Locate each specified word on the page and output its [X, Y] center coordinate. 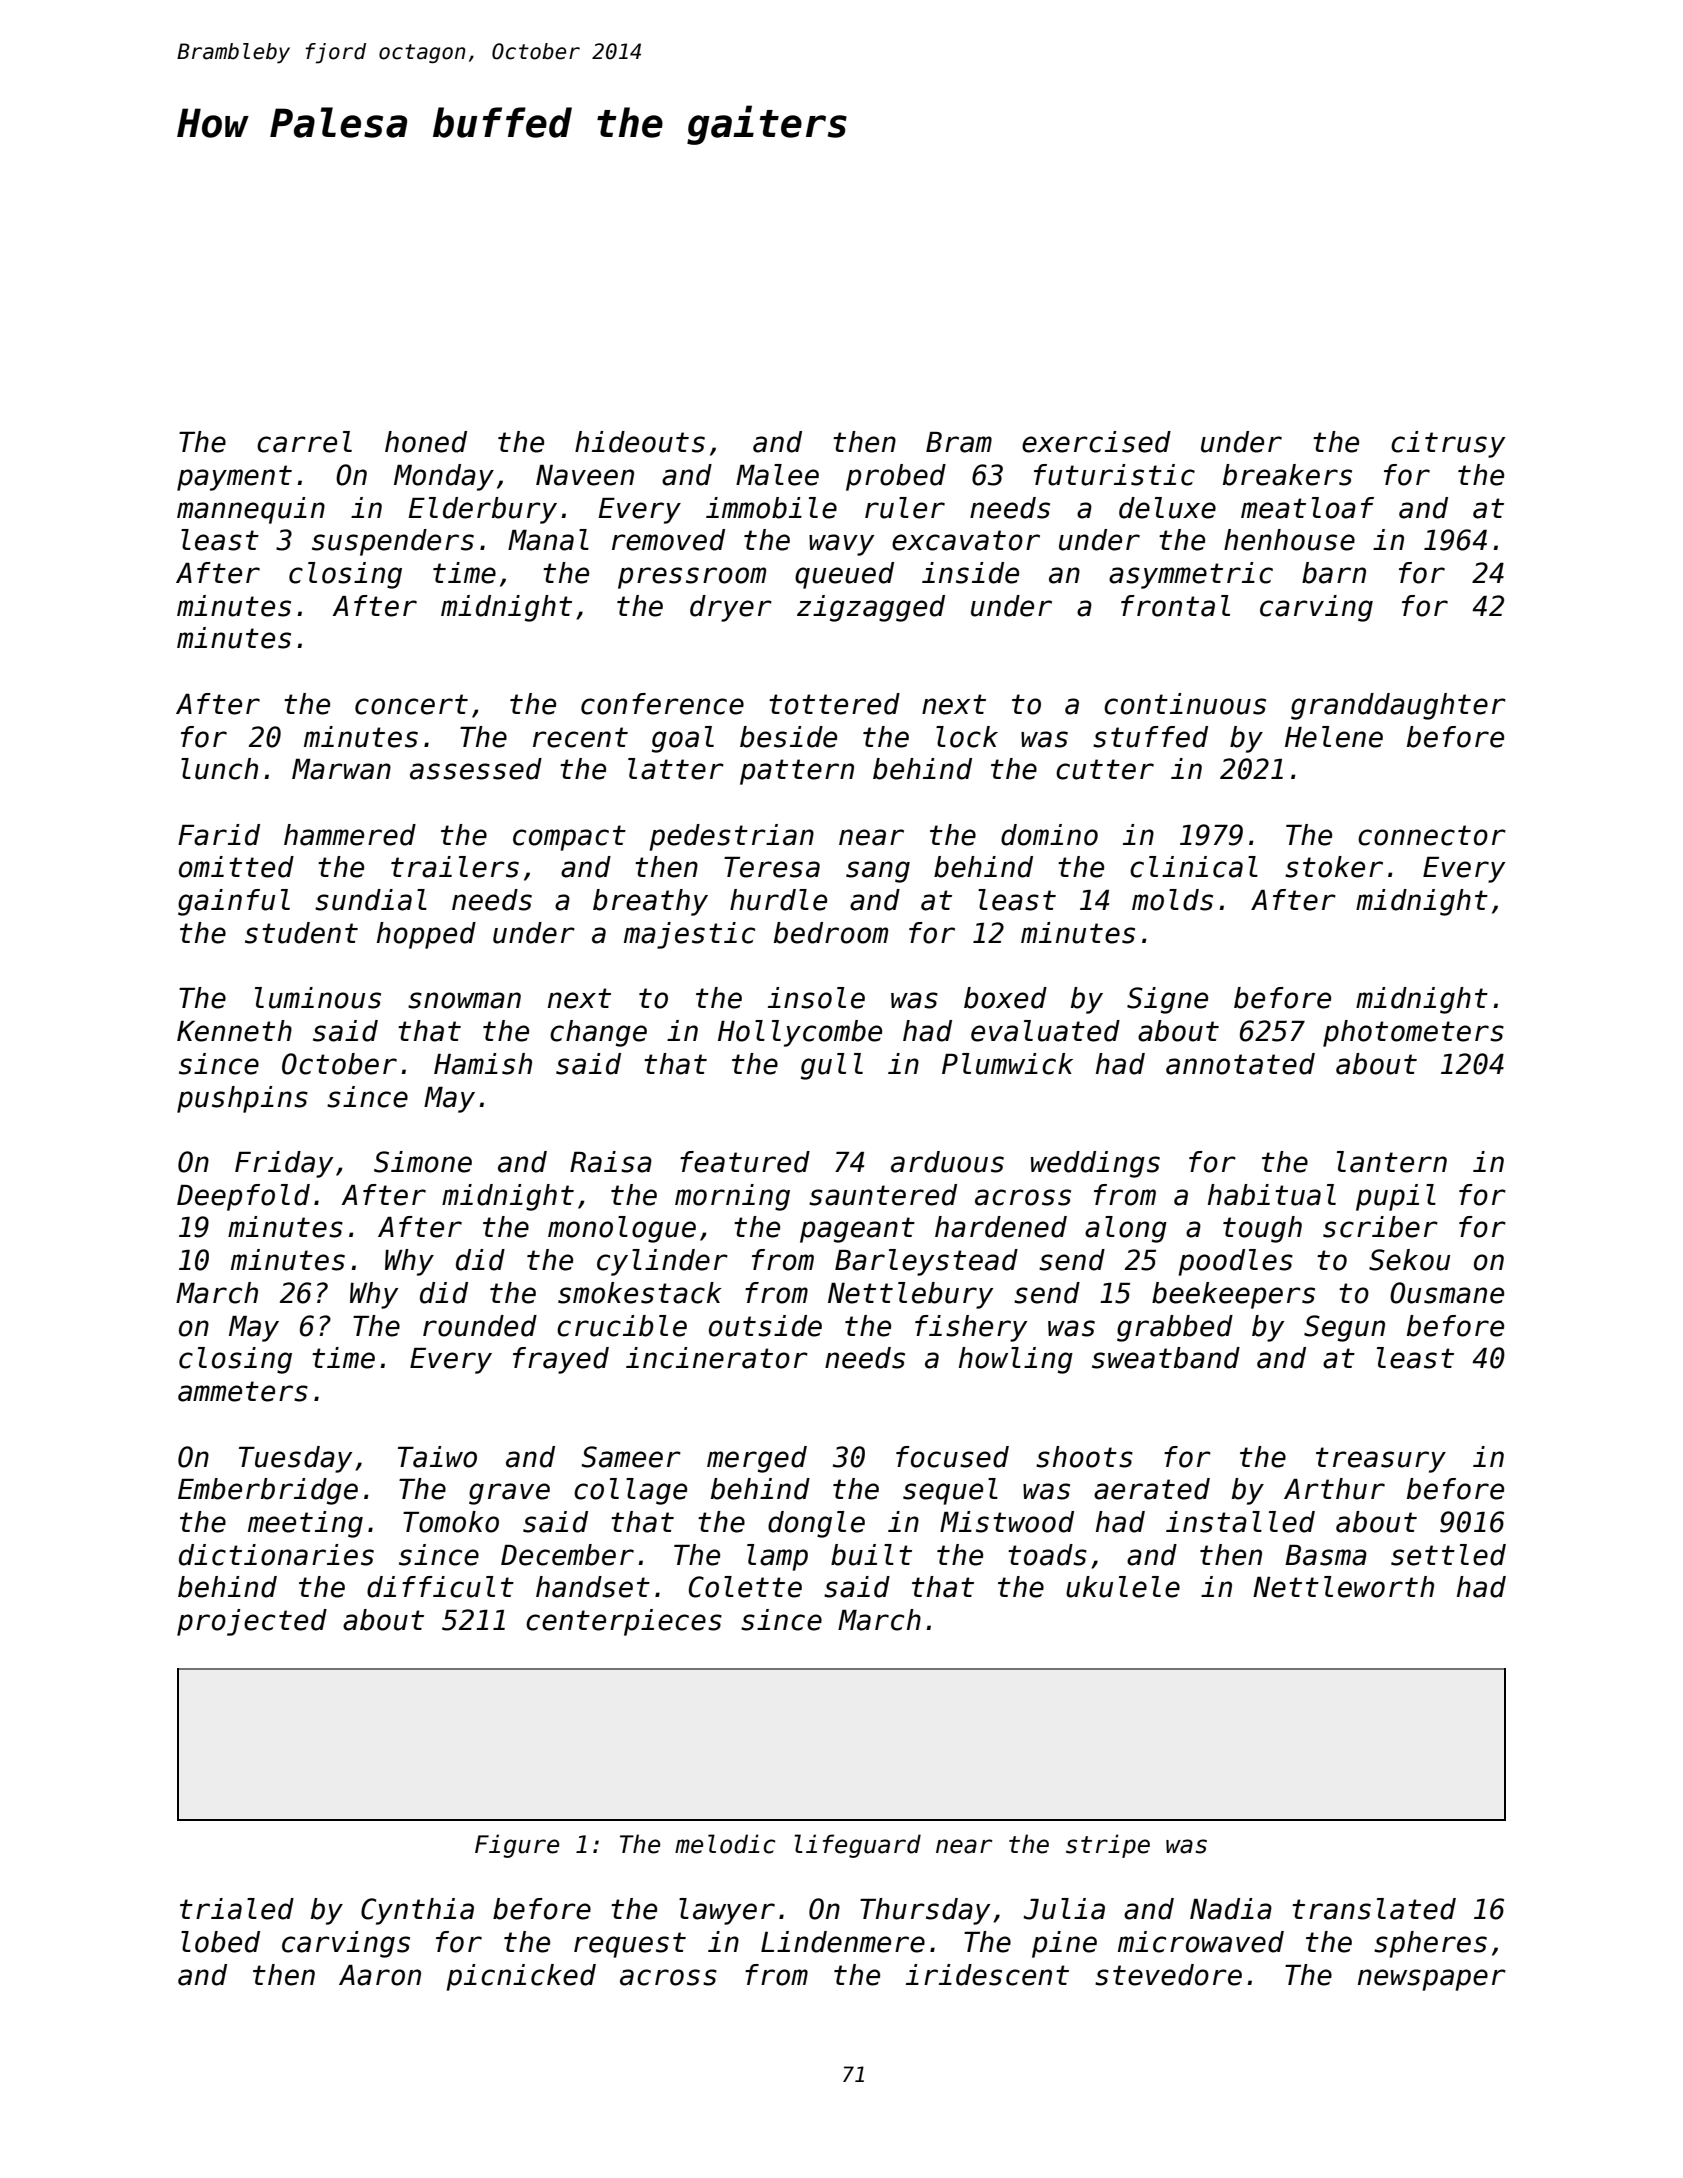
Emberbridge [268, 1491]
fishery [971, 1328]
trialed [237, 1909]
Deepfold [243, 1197]
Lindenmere [843, 1942]
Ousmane [1447, 1293]
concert [411, 704]
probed [896, 477]
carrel [304, 442]
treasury [1381, 1460]
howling [1016, 1360]
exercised [1096, 442]
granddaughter [1398, 706]
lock [967, 737]
